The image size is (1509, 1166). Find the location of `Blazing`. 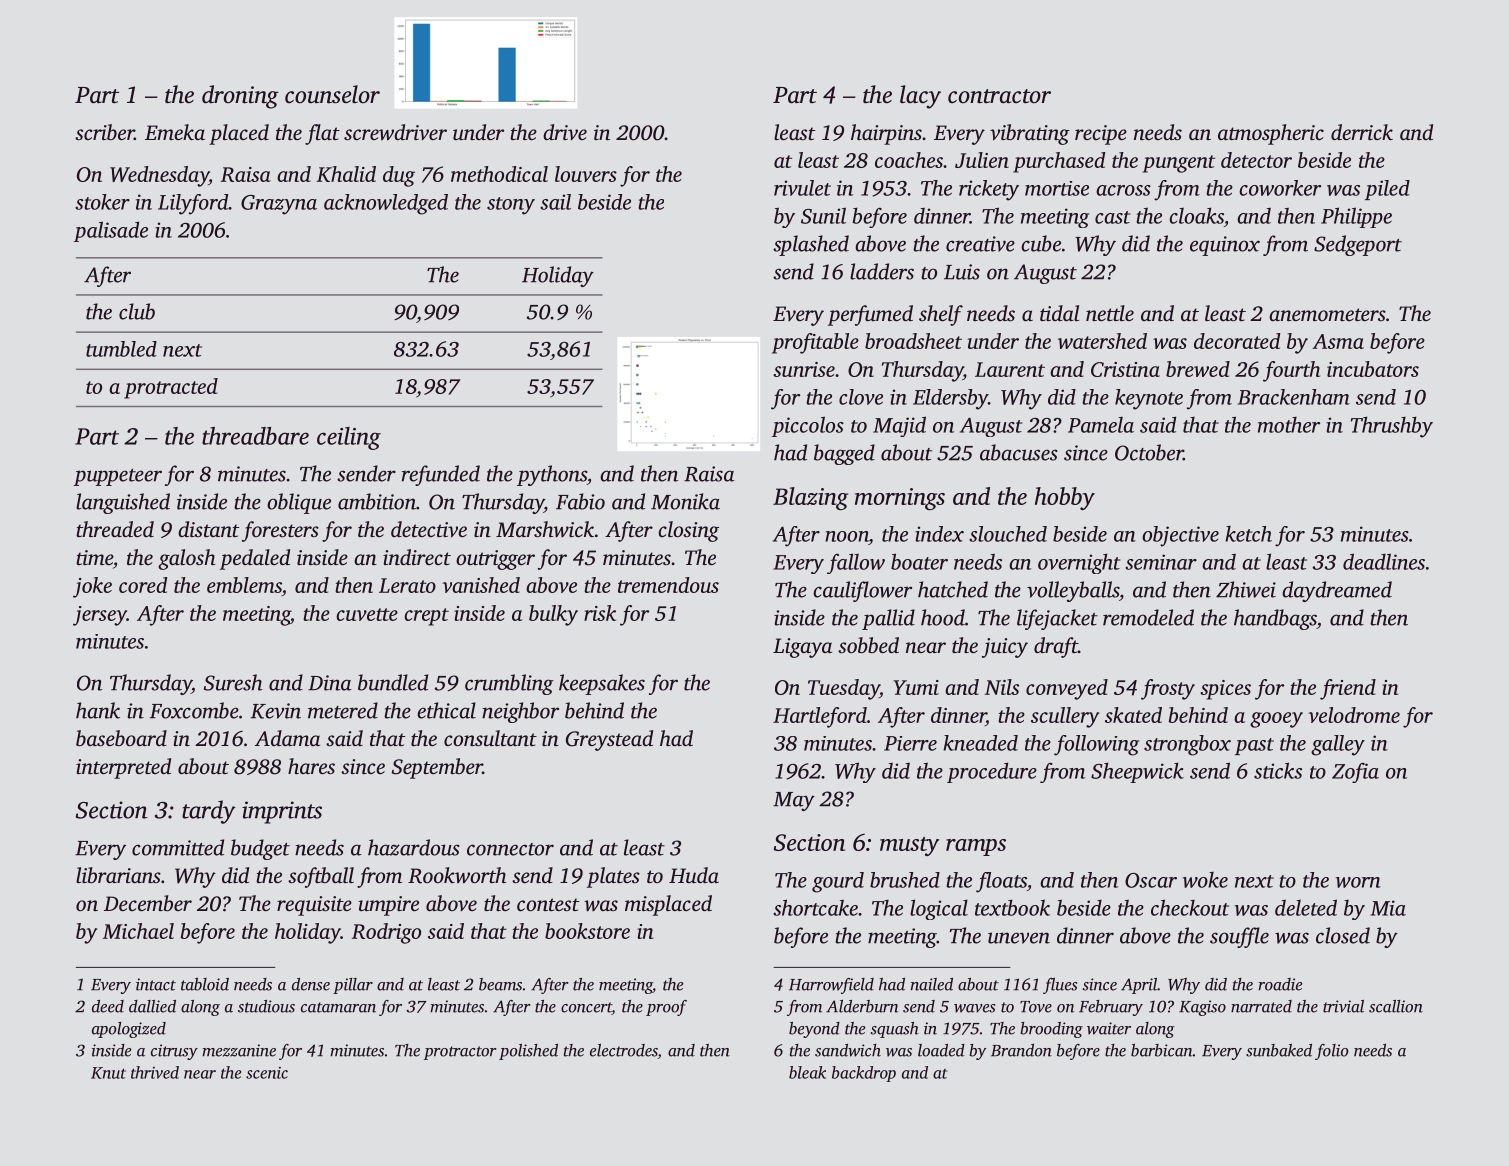

Blazing is located at coordinates (811, 498).
